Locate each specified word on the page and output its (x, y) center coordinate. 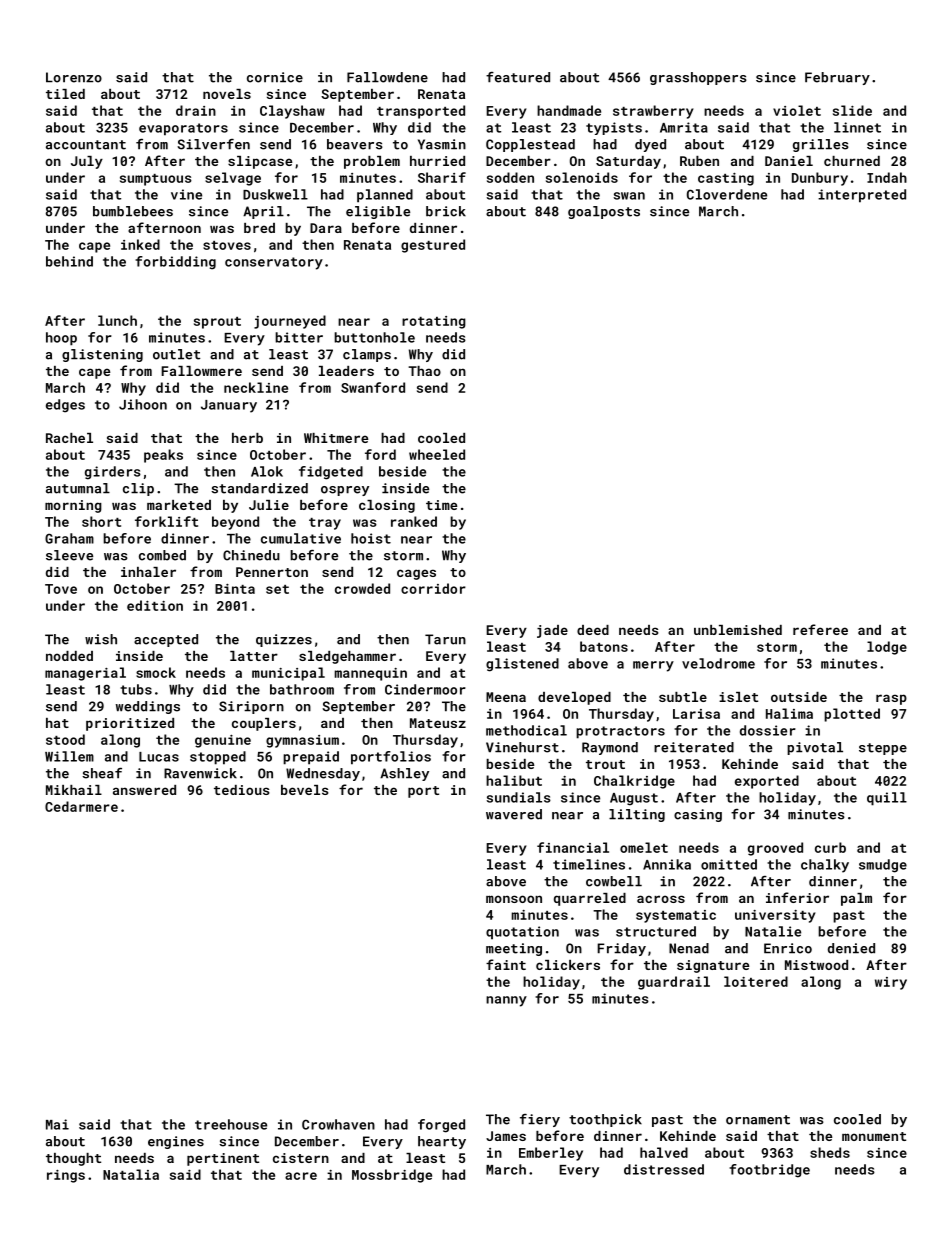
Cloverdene (727, 194)
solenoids (582, 177)
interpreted (862, 196)
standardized (259, 488)
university (775, 916)
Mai (57, 1124)
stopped (218, 758)
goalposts (604, 212)
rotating (434, 322)
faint (506, 964)
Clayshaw (292, 112)
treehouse (231, 1124)
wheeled (437, 454)
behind (69, 261)
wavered (514, 814)
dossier (768, 730)
